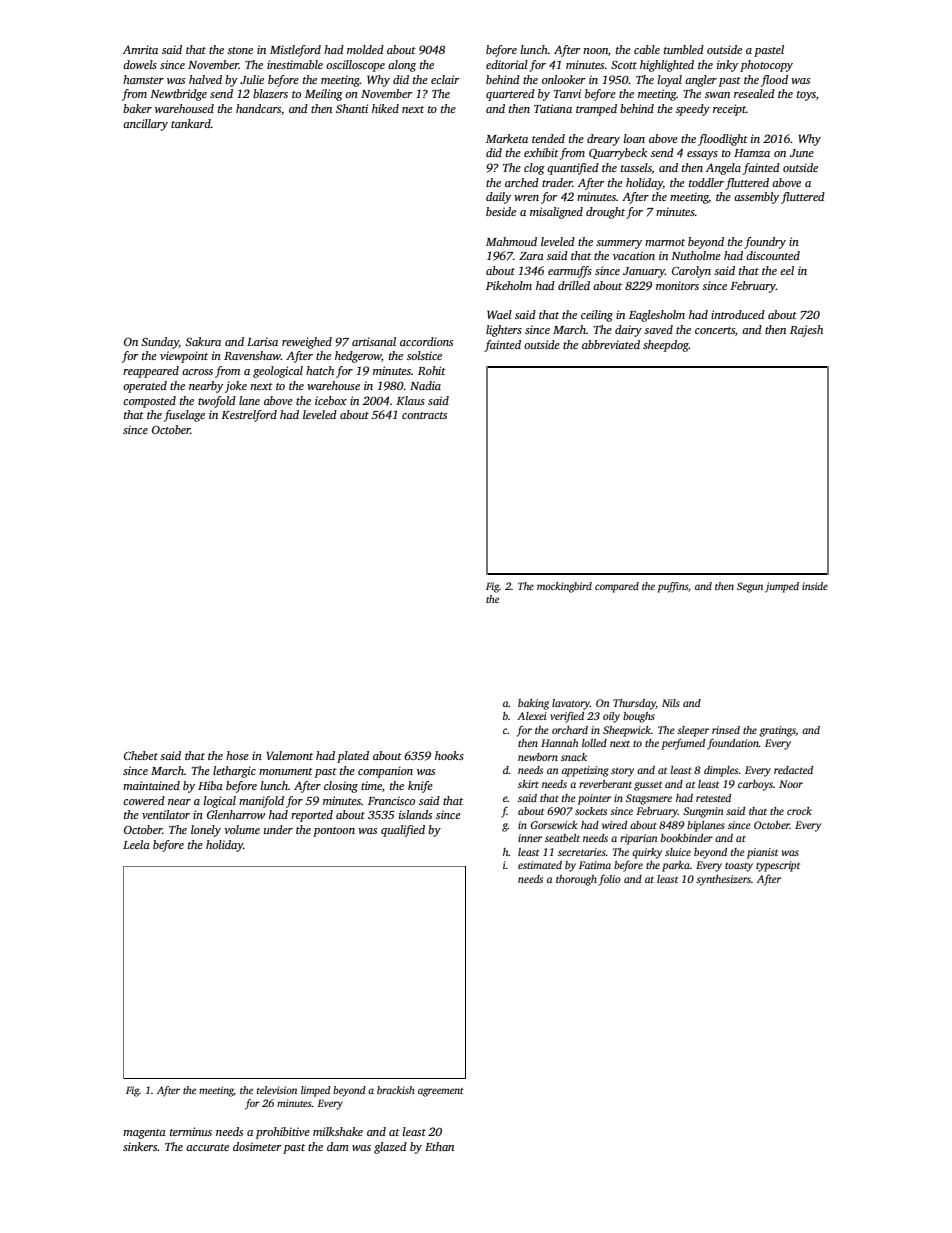 This document has width=952, height=1233. What do you see at coordinates (203, 341) in the document?
I see `Sakura` at bounding box center [203, 341].
